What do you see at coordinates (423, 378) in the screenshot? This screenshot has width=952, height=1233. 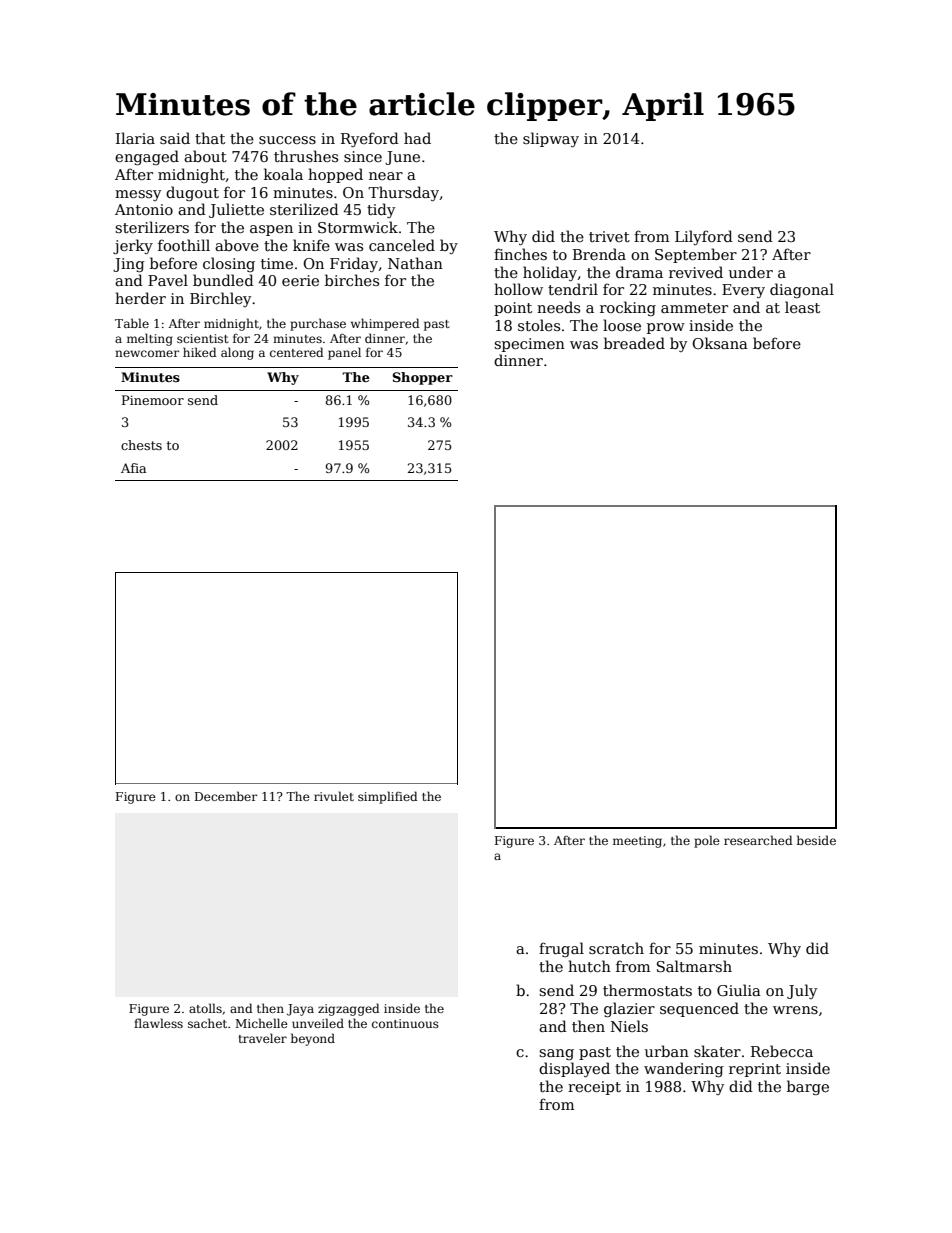 I see `Shopper` at bounding box center [423, 378].
